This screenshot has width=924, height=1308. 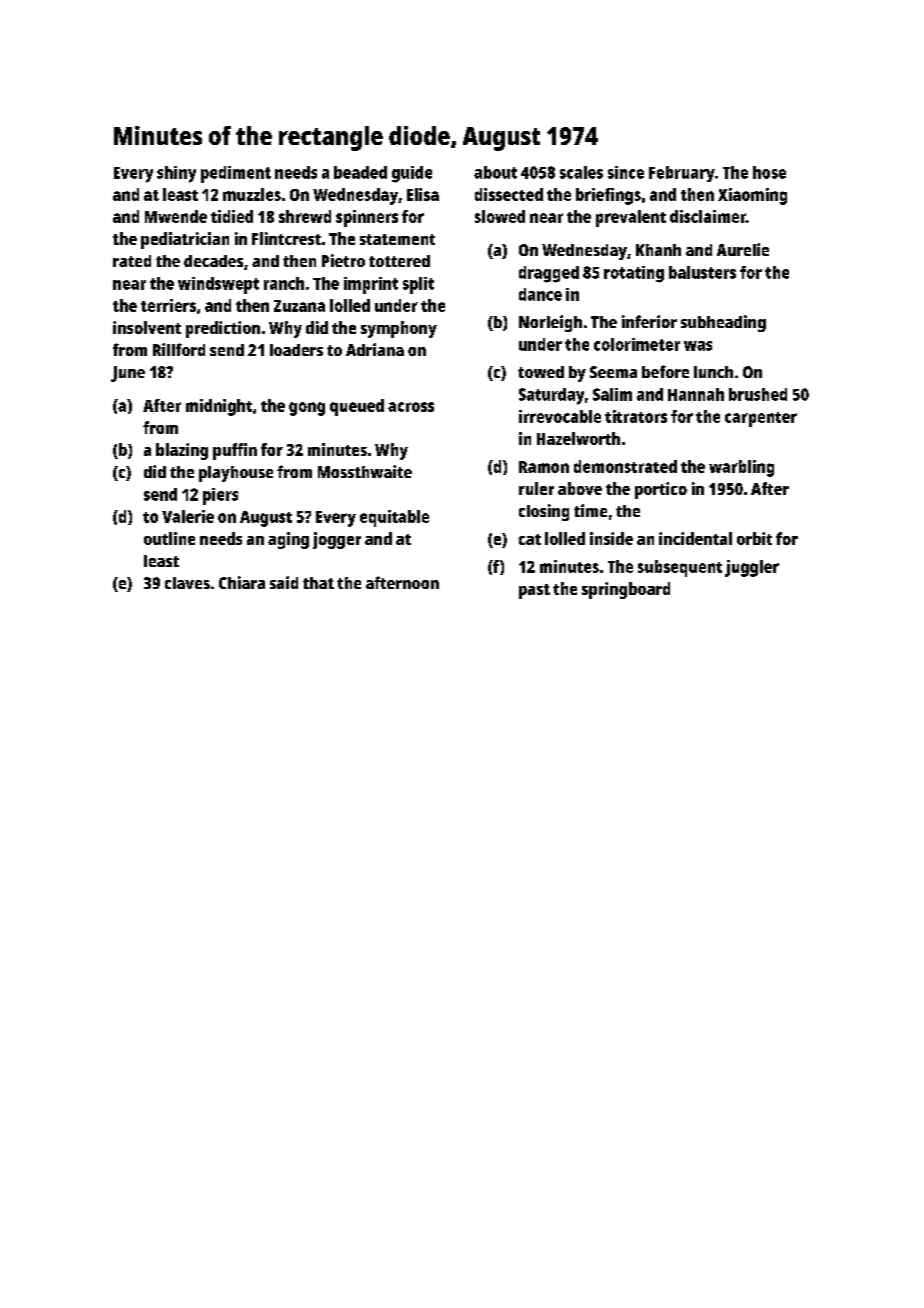 I want to click on that, so click(x=318, y=583).
